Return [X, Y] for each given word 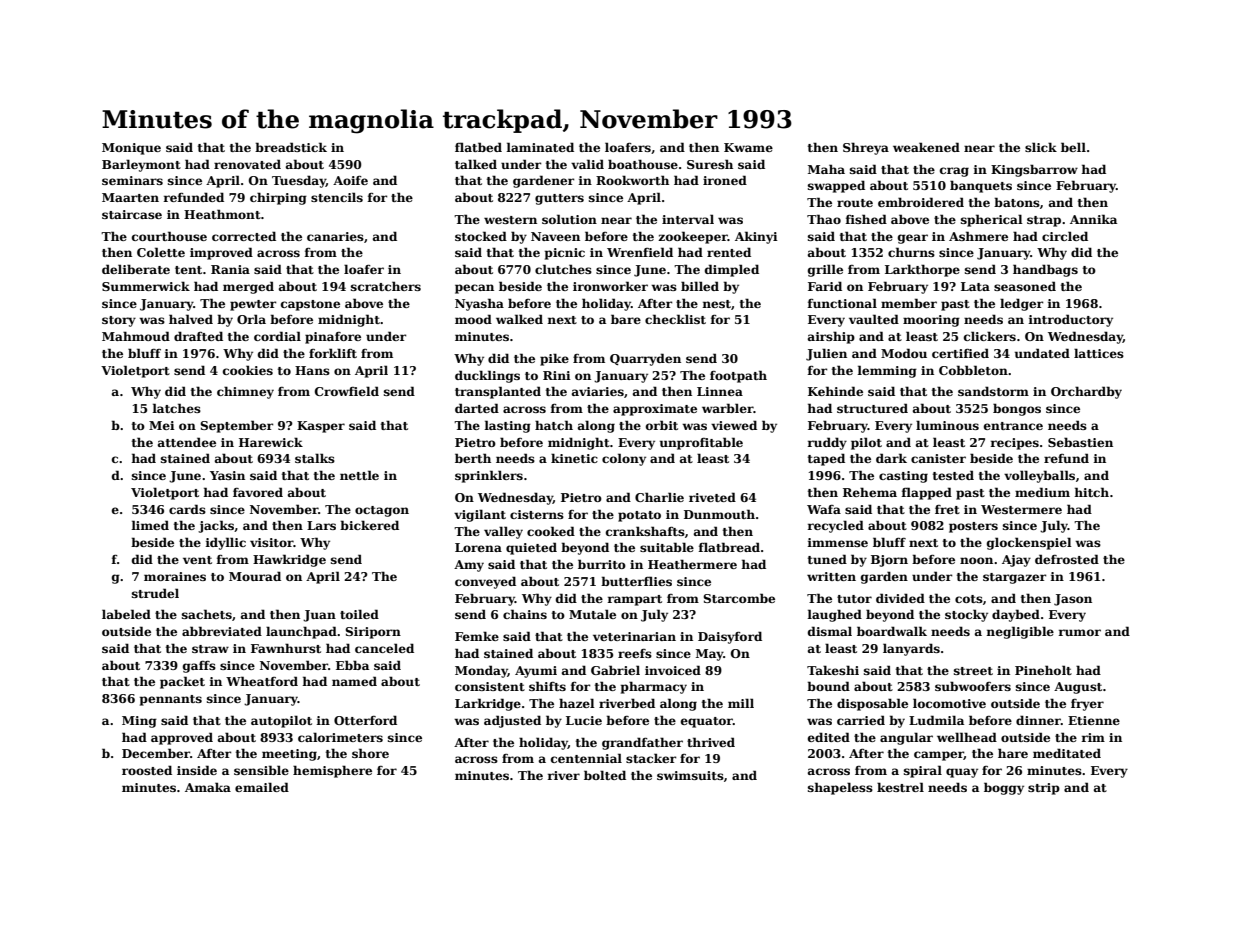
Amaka [208, 787]
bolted [605, 775]
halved [191, 319]
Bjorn [889, 561]
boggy [1004, 788]
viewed [734, 425]
